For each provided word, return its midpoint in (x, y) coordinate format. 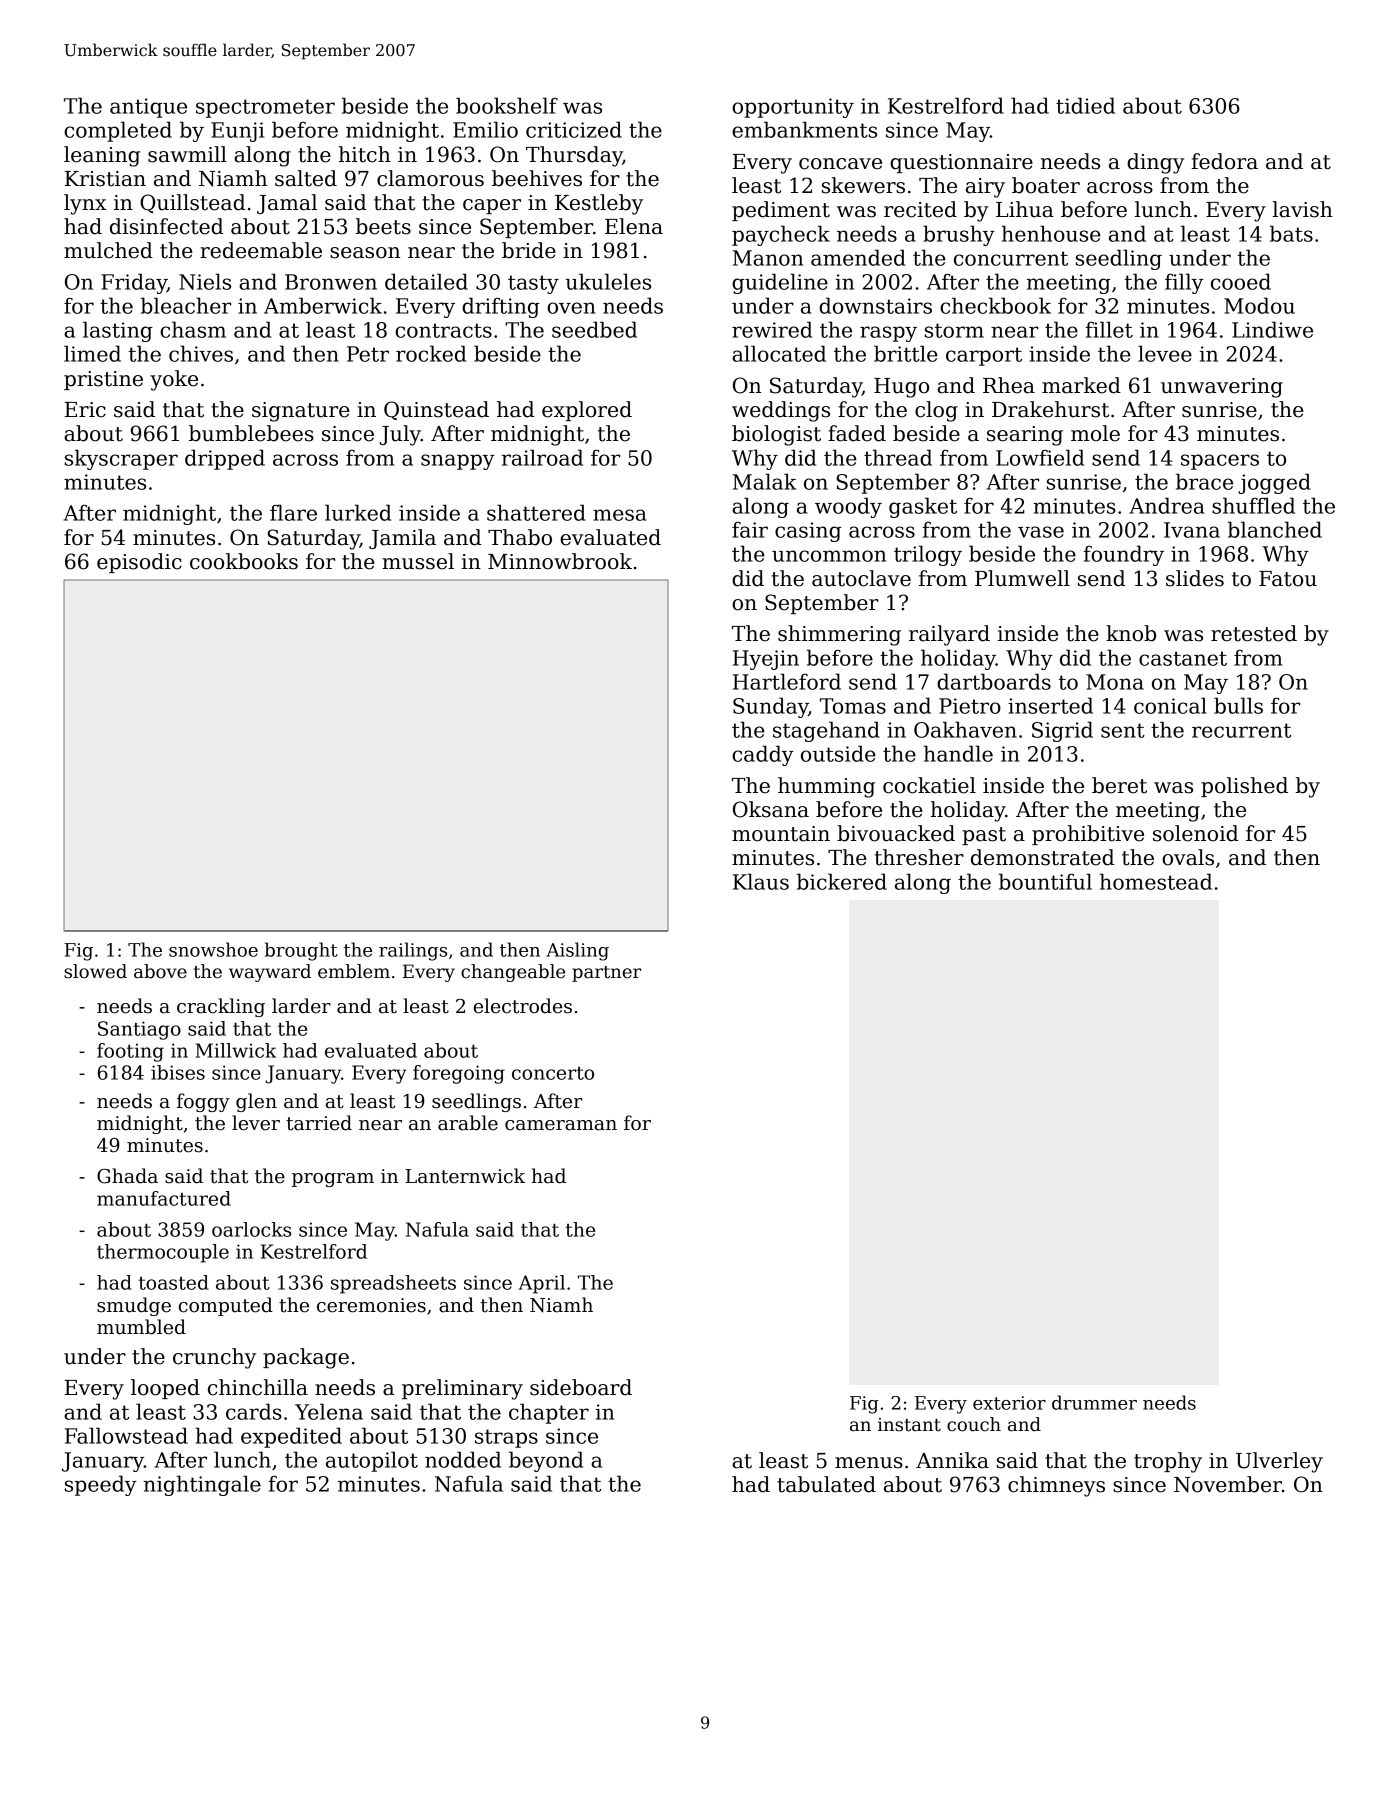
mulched (108, 250)
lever (256, 1123)
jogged (1274, 483)
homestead (1156, 881)
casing (808, 532)
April (542, 1284)
